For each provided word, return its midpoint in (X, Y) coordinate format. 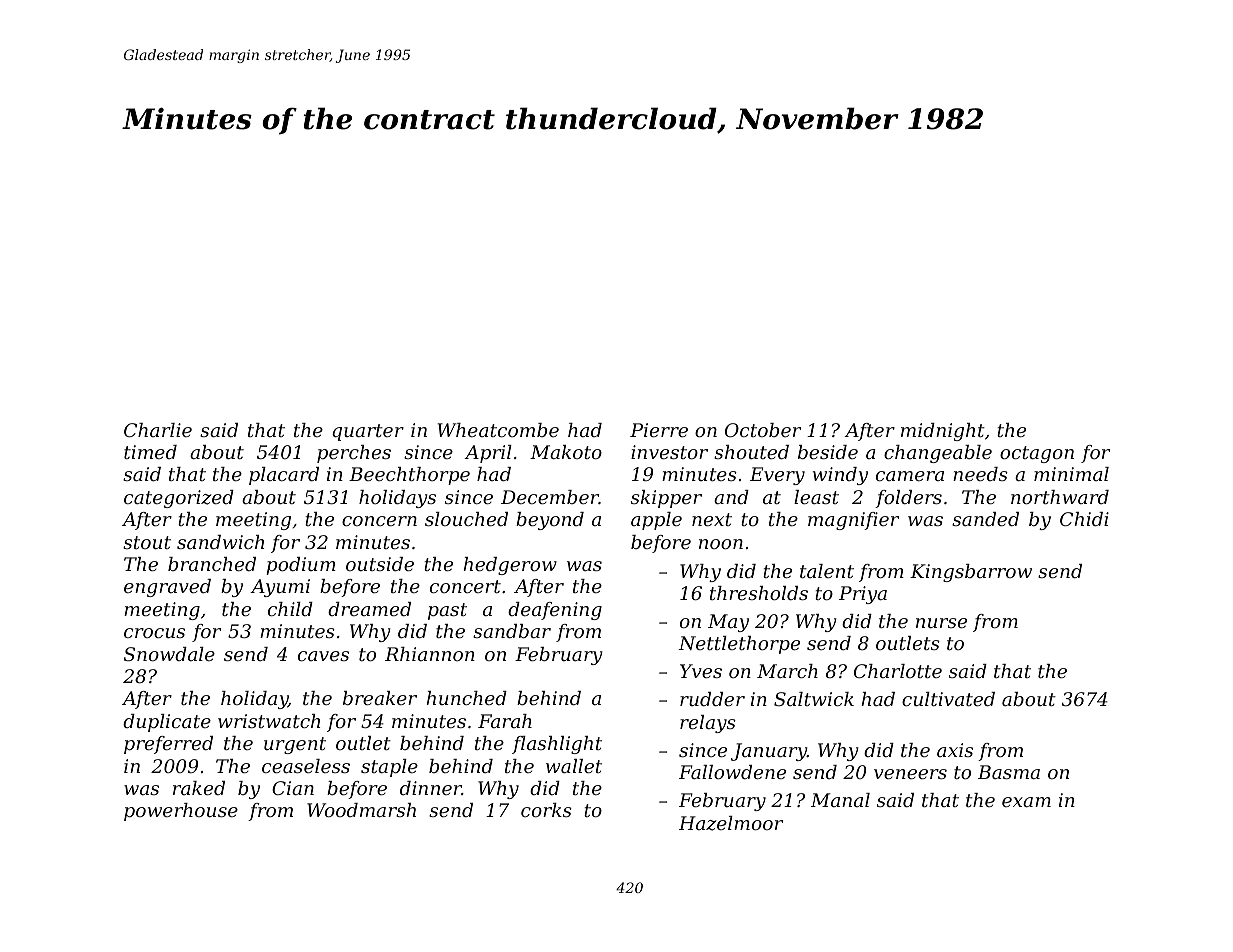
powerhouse (181, 812)
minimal (1071, 474)
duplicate (167, 723)
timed (150, 452)
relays (708, 724)
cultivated (948, 699)
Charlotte (898, 671)
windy (840, 476)
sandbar (512, 631)
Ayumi (280, 588)
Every (777, 476)
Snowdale (169, 654)
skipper (666, 499)
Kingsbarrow (971, 573)
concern (379, 521)
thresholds (759, 593)
